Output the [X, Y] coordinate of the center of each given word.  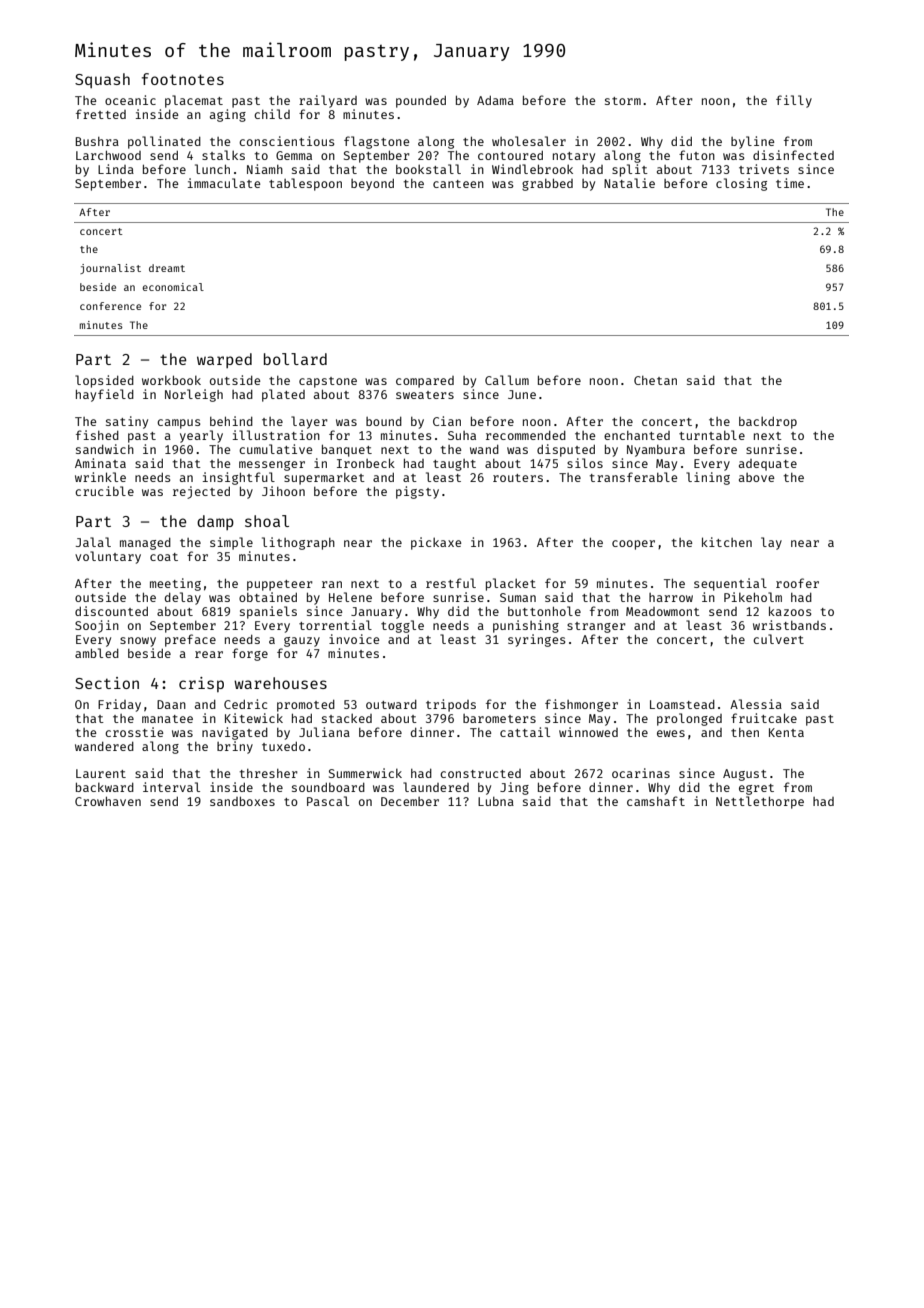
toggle [402, 626]
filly [794, 101]
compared [425, 382]
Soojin [97, 626]
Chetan [655, 380]
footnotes [183, 79]
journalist [110, 269]
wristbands [789, 625]
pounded [421, 102]
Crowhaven [108, 801]
